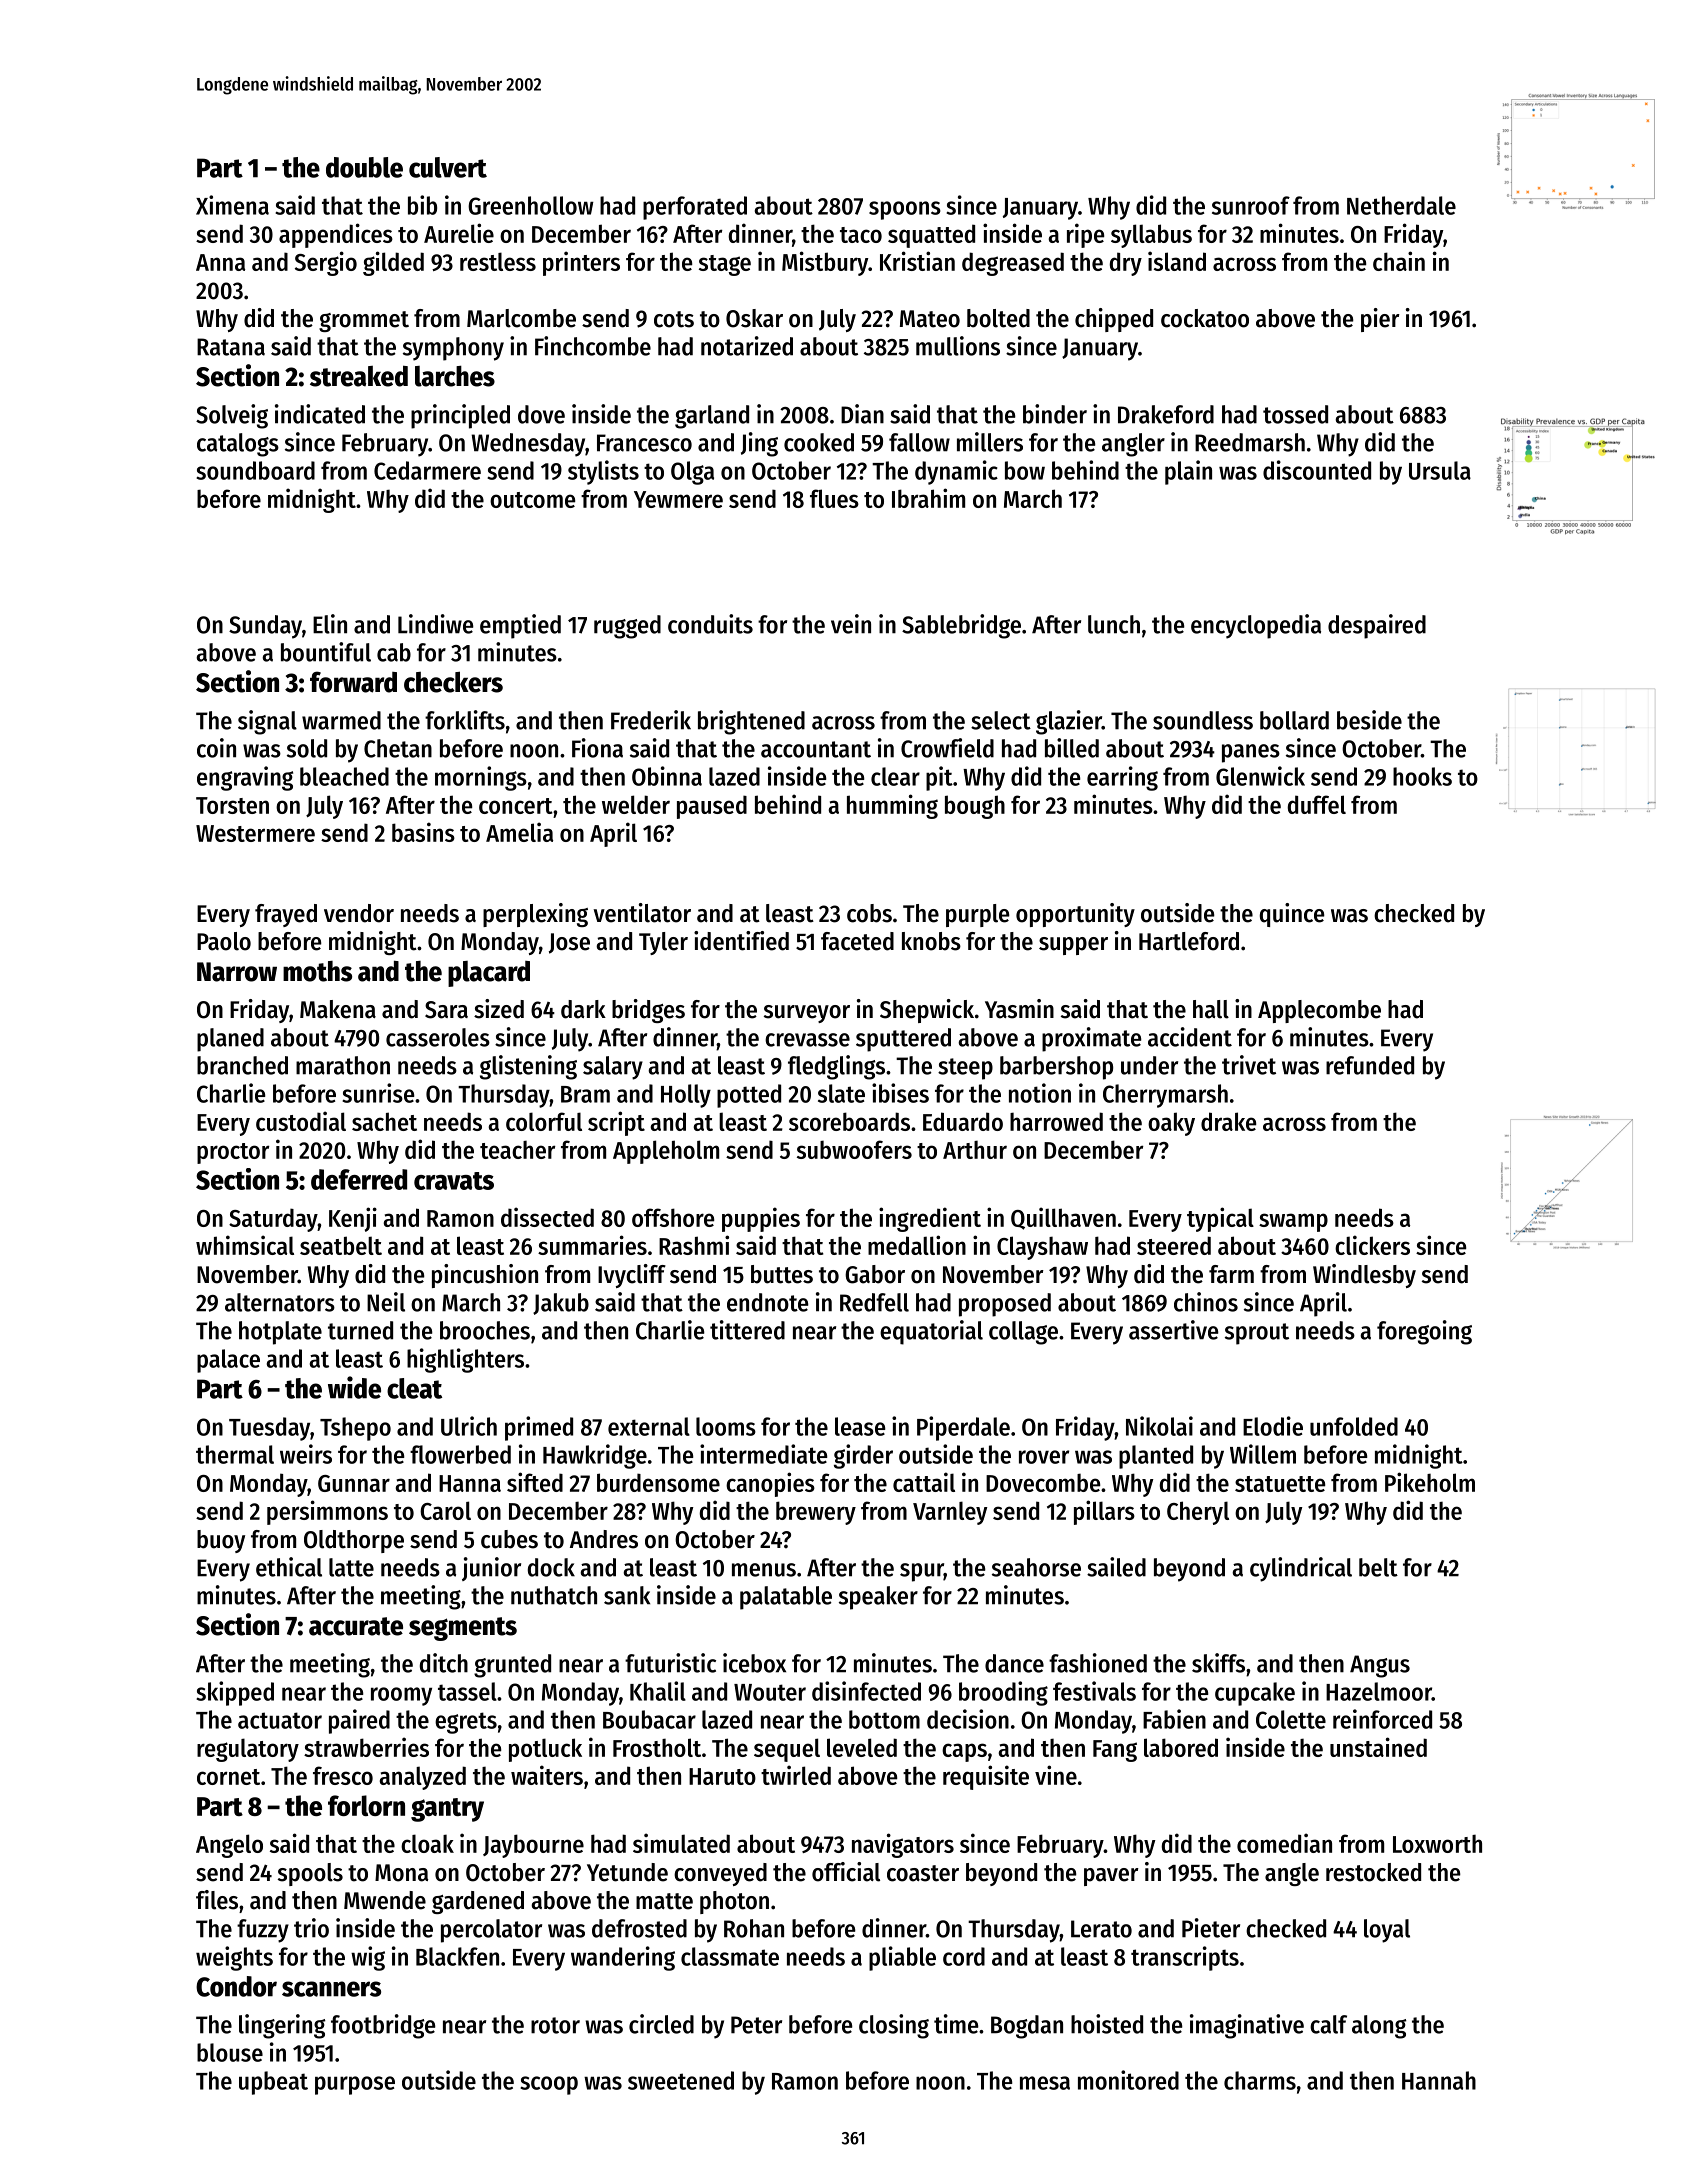 This page has height=2178, width=1683. What do you see at coordinates (695, 208) in the page?
I see `perforated` at bounding box center [695, 208].
